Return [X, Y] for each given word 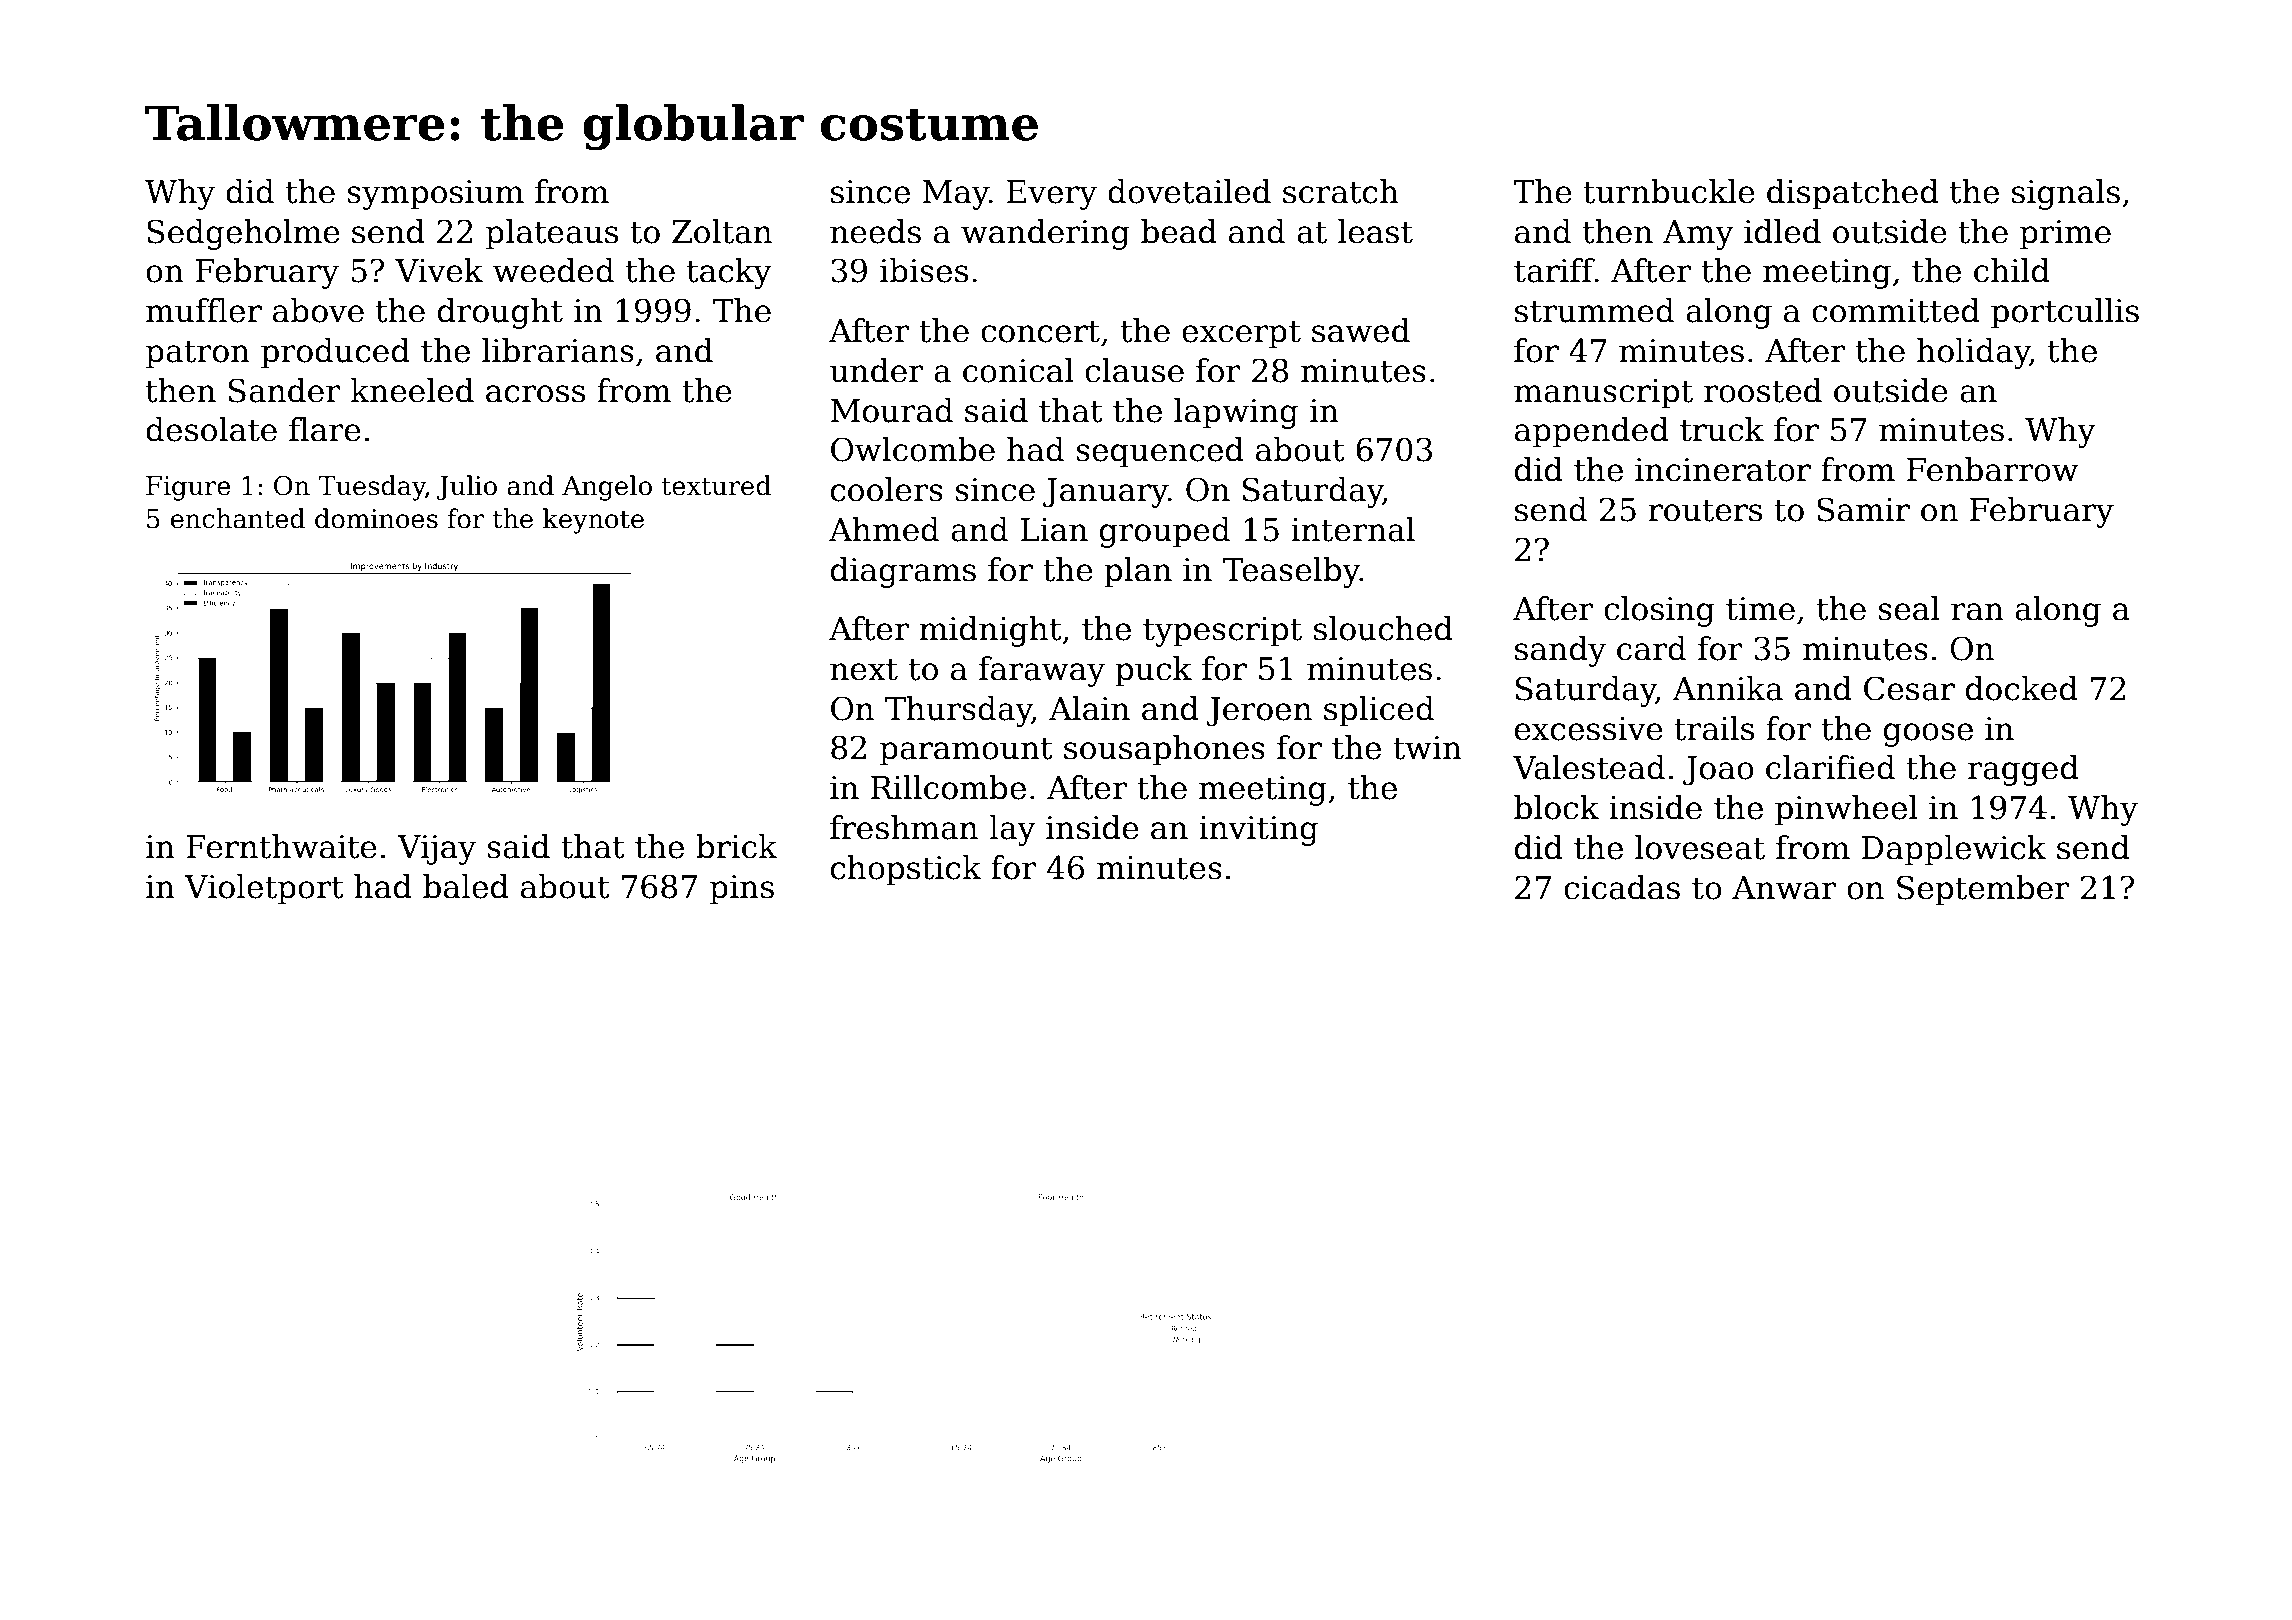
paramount [966, 752]
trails [1714, 728]
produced [335, 353]
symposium [435, 195]
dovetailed [1189, 191]
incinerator [1723, 470]
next [864, 670]
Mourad [892, 410]
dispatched [1853, 194]
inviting [1258, 831]
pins [742, 890]
